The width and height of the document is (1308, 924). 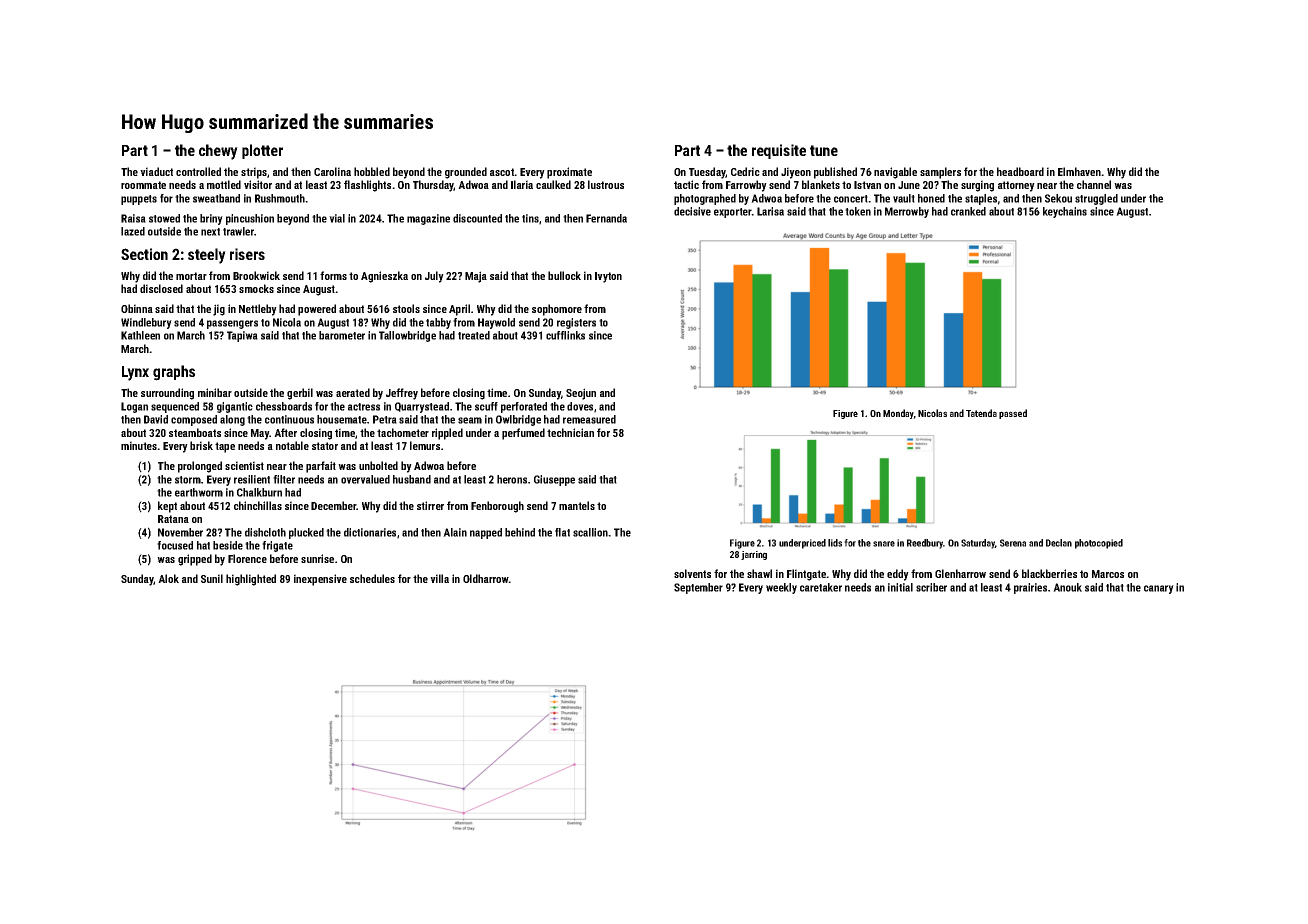 What do you see at coordinates (133, 231) in the document?
I see `lazed` at bounding box center [133, 231].
